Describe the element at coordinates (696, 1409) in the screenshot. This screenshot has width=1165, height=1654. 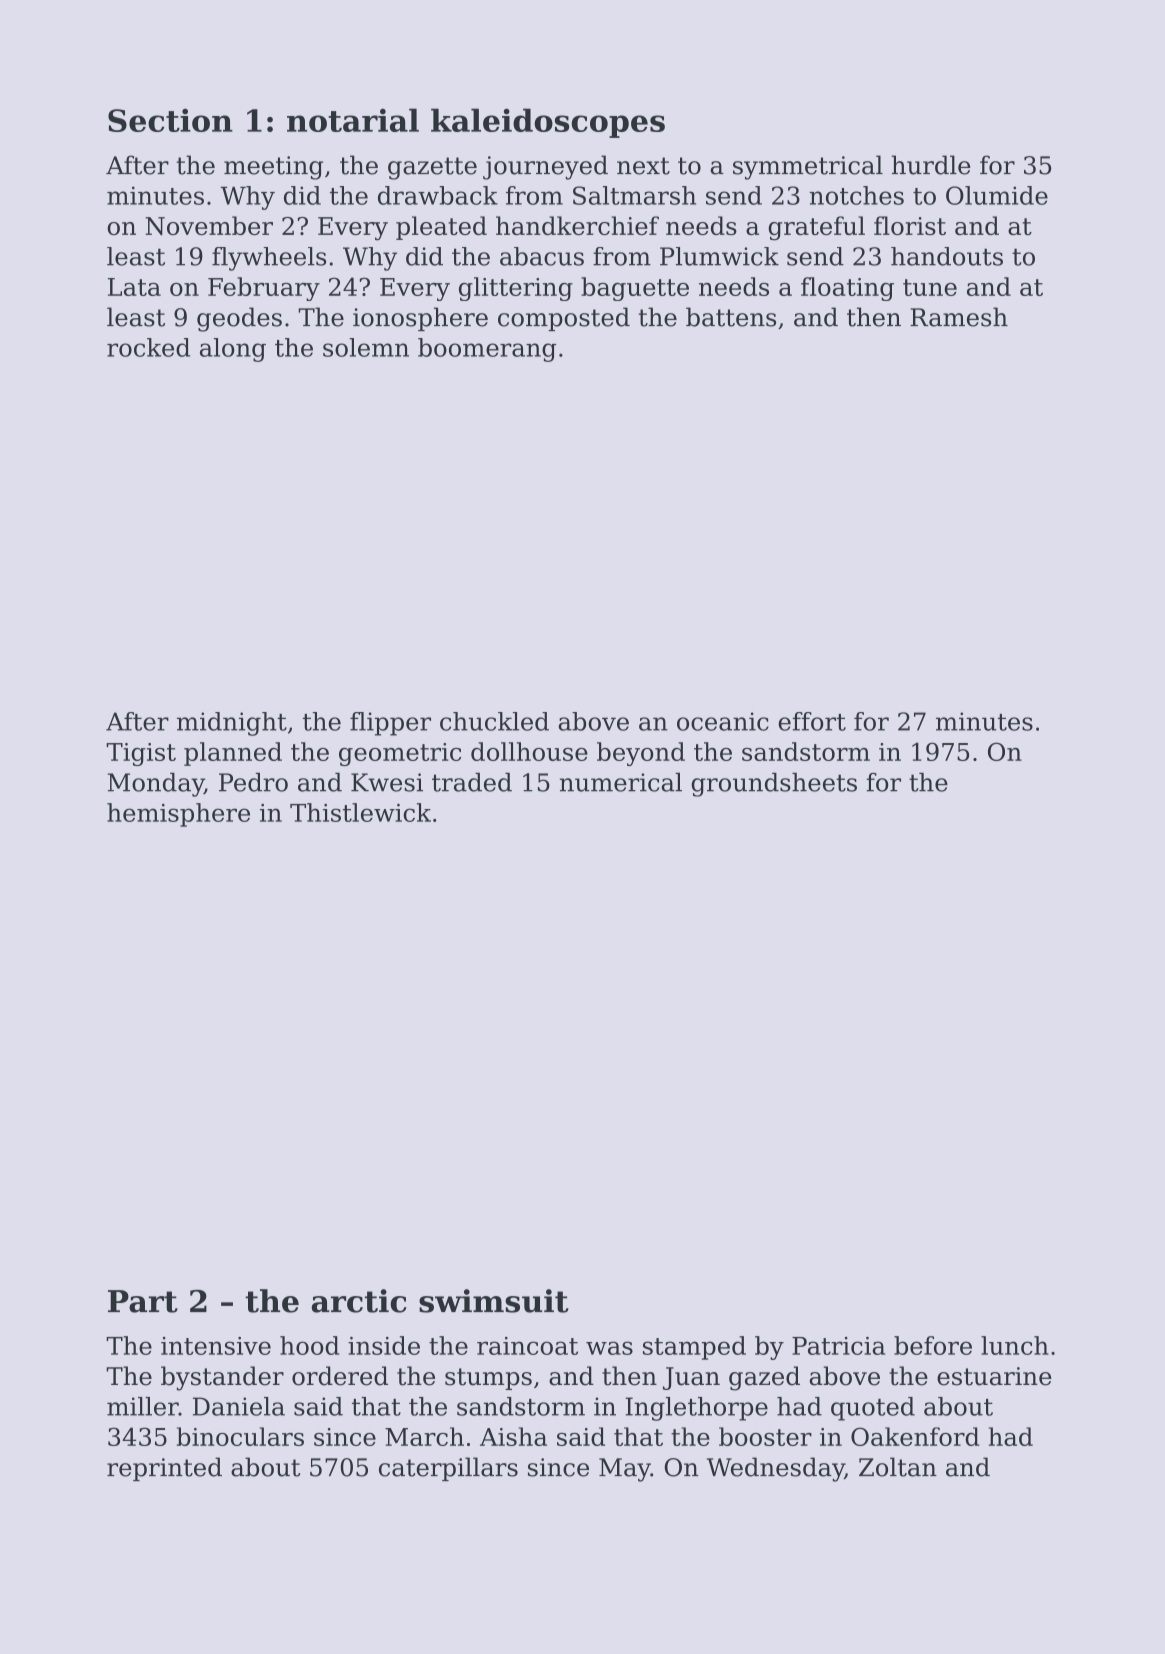
I see `Inglethorpe` at that location.
